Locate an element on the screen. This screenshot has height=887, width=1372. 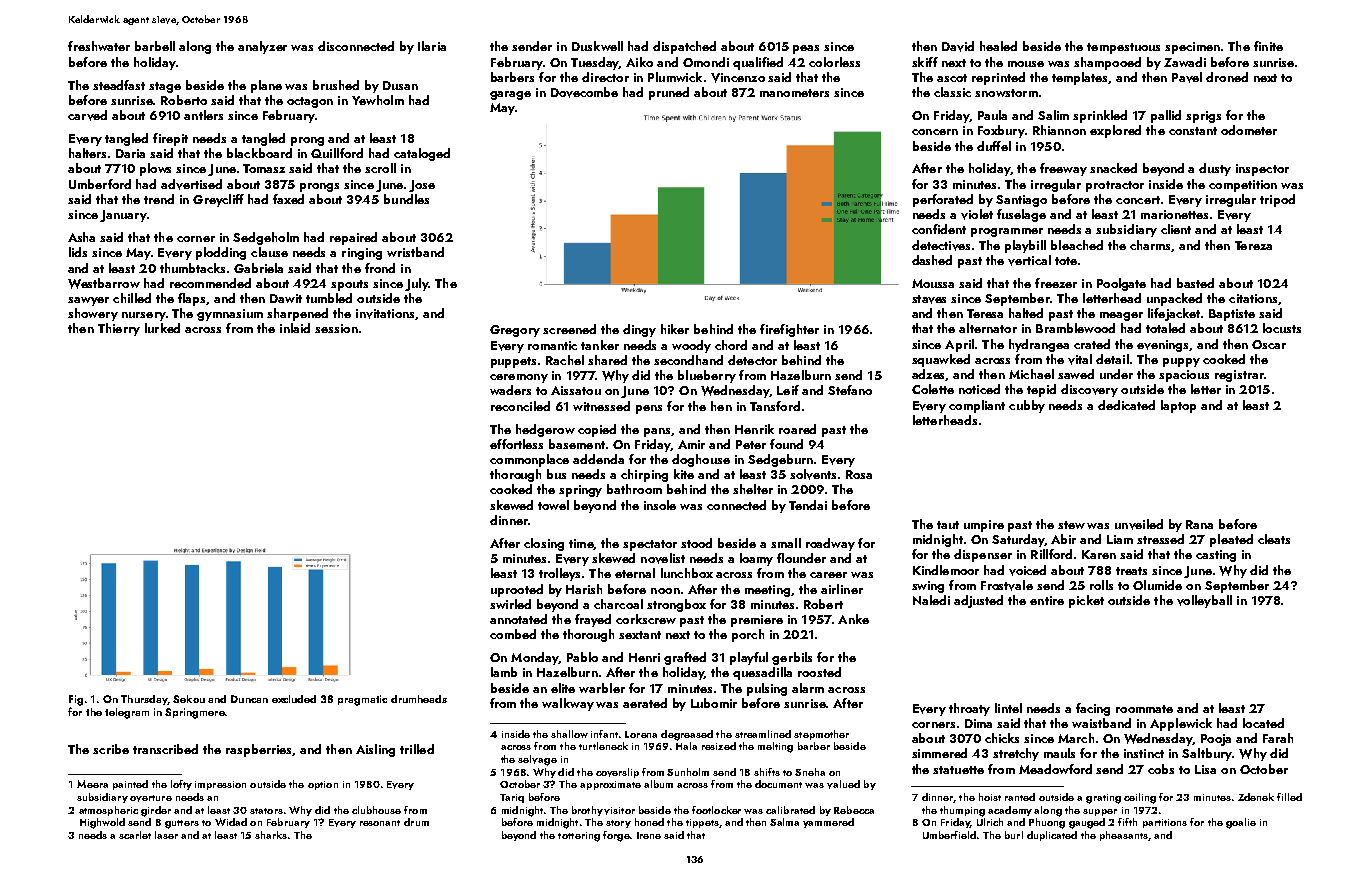
yammered is located at coordinates (828, 823).
